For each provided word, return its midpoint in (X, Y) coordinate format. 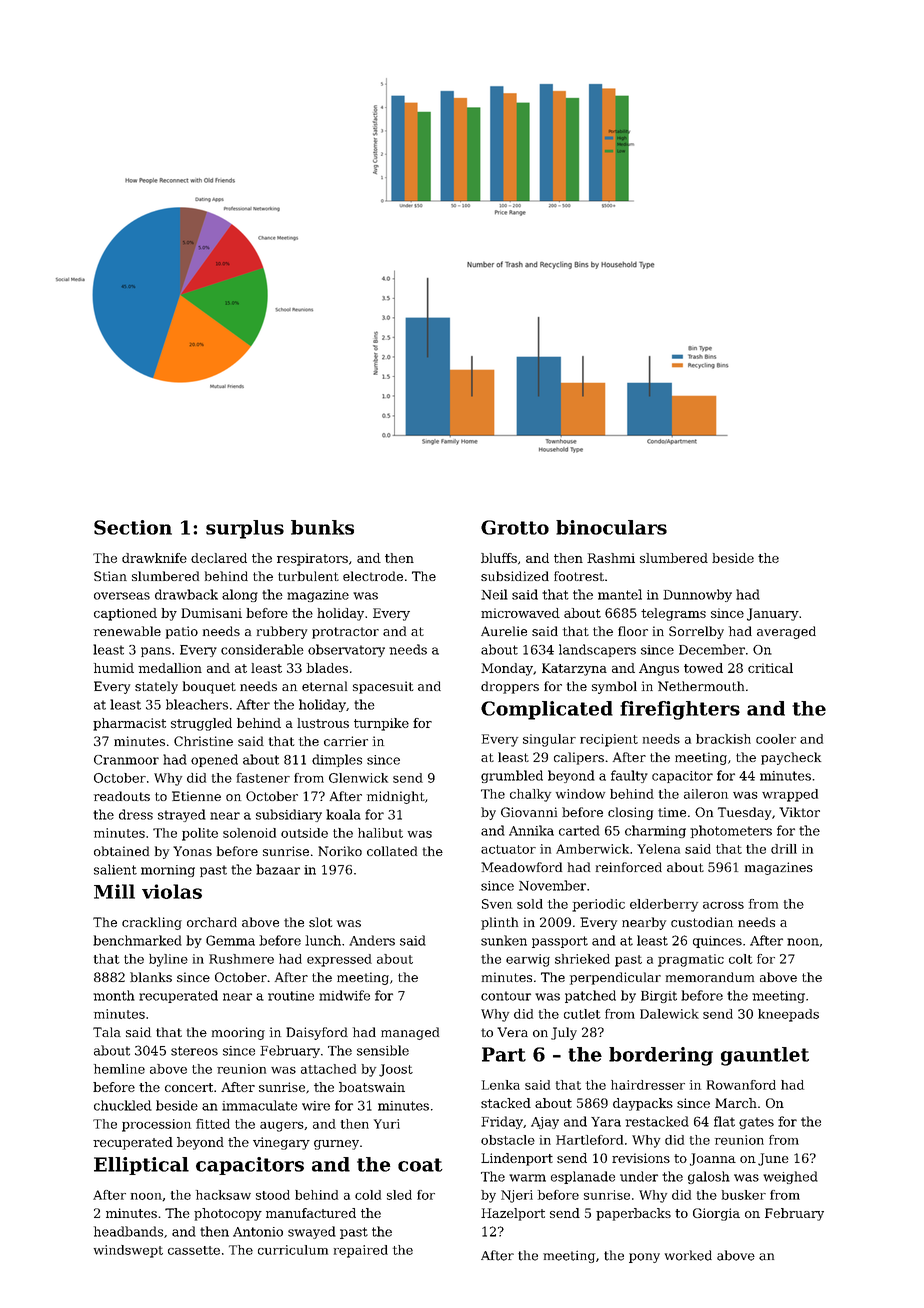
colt (741, 959)
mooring (238, 1033)
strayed (182, 815)
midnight (396, 797)
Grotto (515, 527)
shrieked (582, 959)
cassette (194, 1250)
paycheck (791, 758)
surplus (245, 529)
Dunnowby (697, 595)
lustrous (323, 723)
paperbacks (633, 1214)
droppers (510, 687)
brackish (723, 739)
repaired (361, 1251)
